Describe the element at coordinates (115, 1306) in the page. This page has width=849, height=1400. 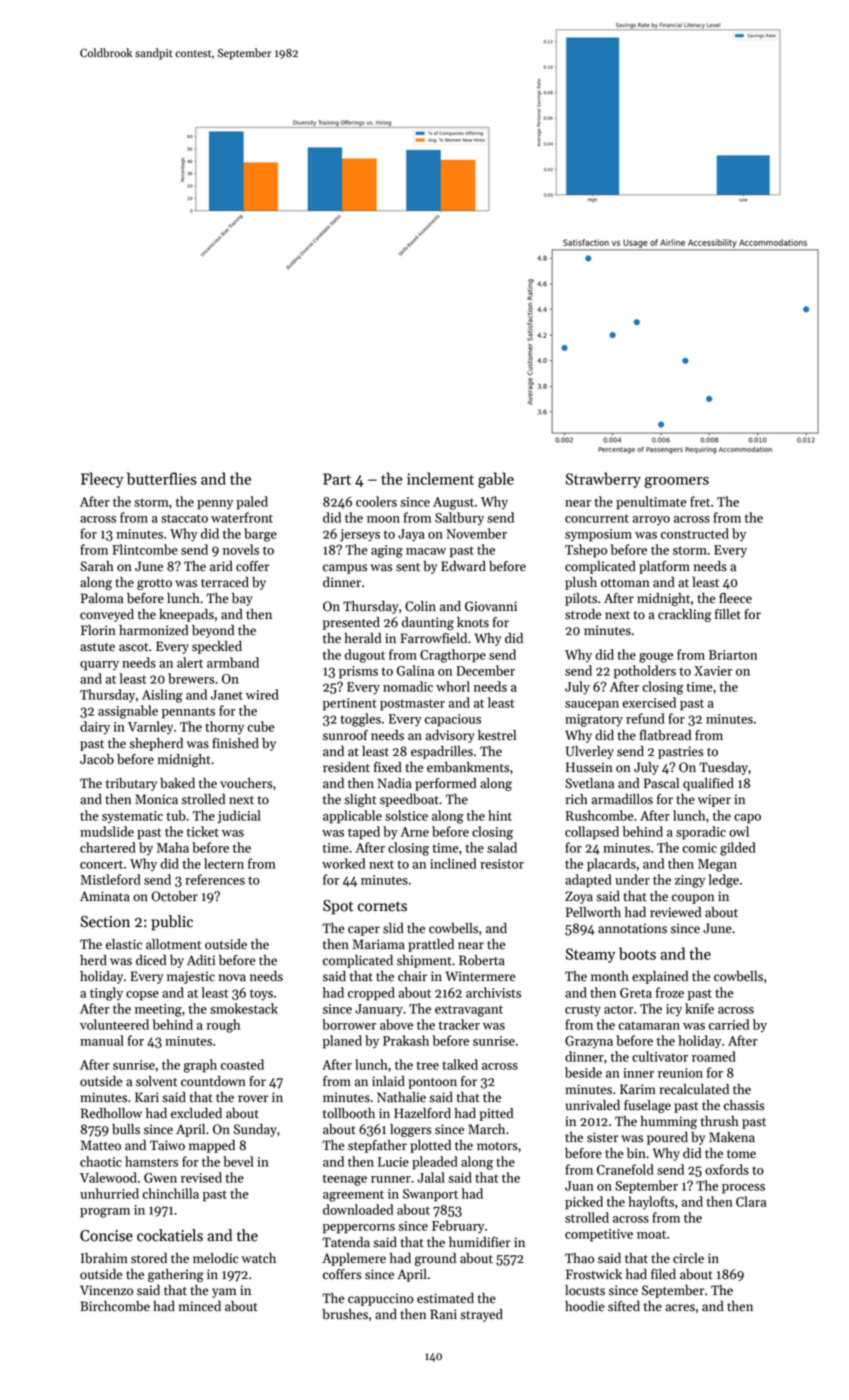
I see `Birchcombe` at that location.
